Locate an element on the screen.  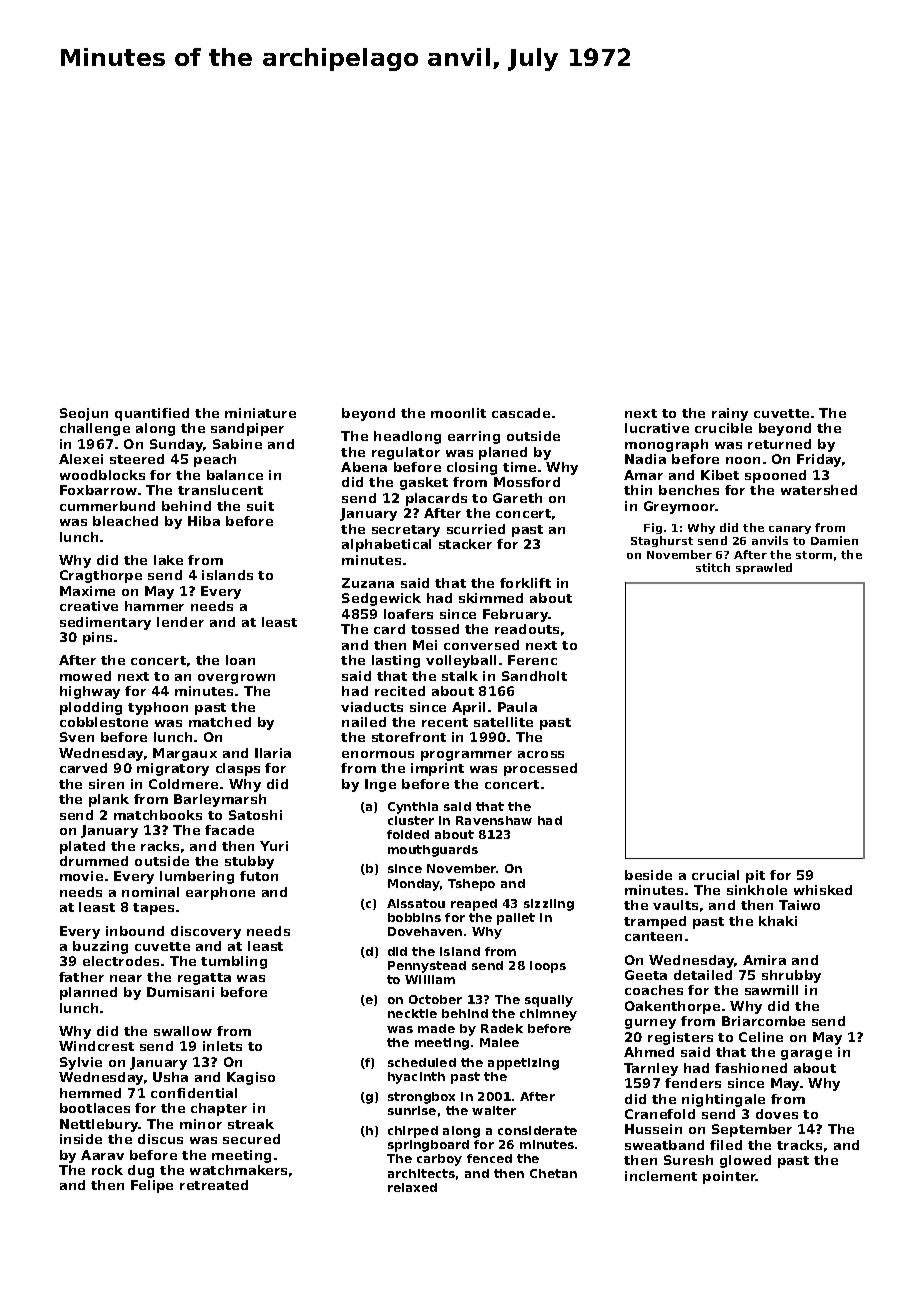
lumbering is located at coordinates (197, 877).
